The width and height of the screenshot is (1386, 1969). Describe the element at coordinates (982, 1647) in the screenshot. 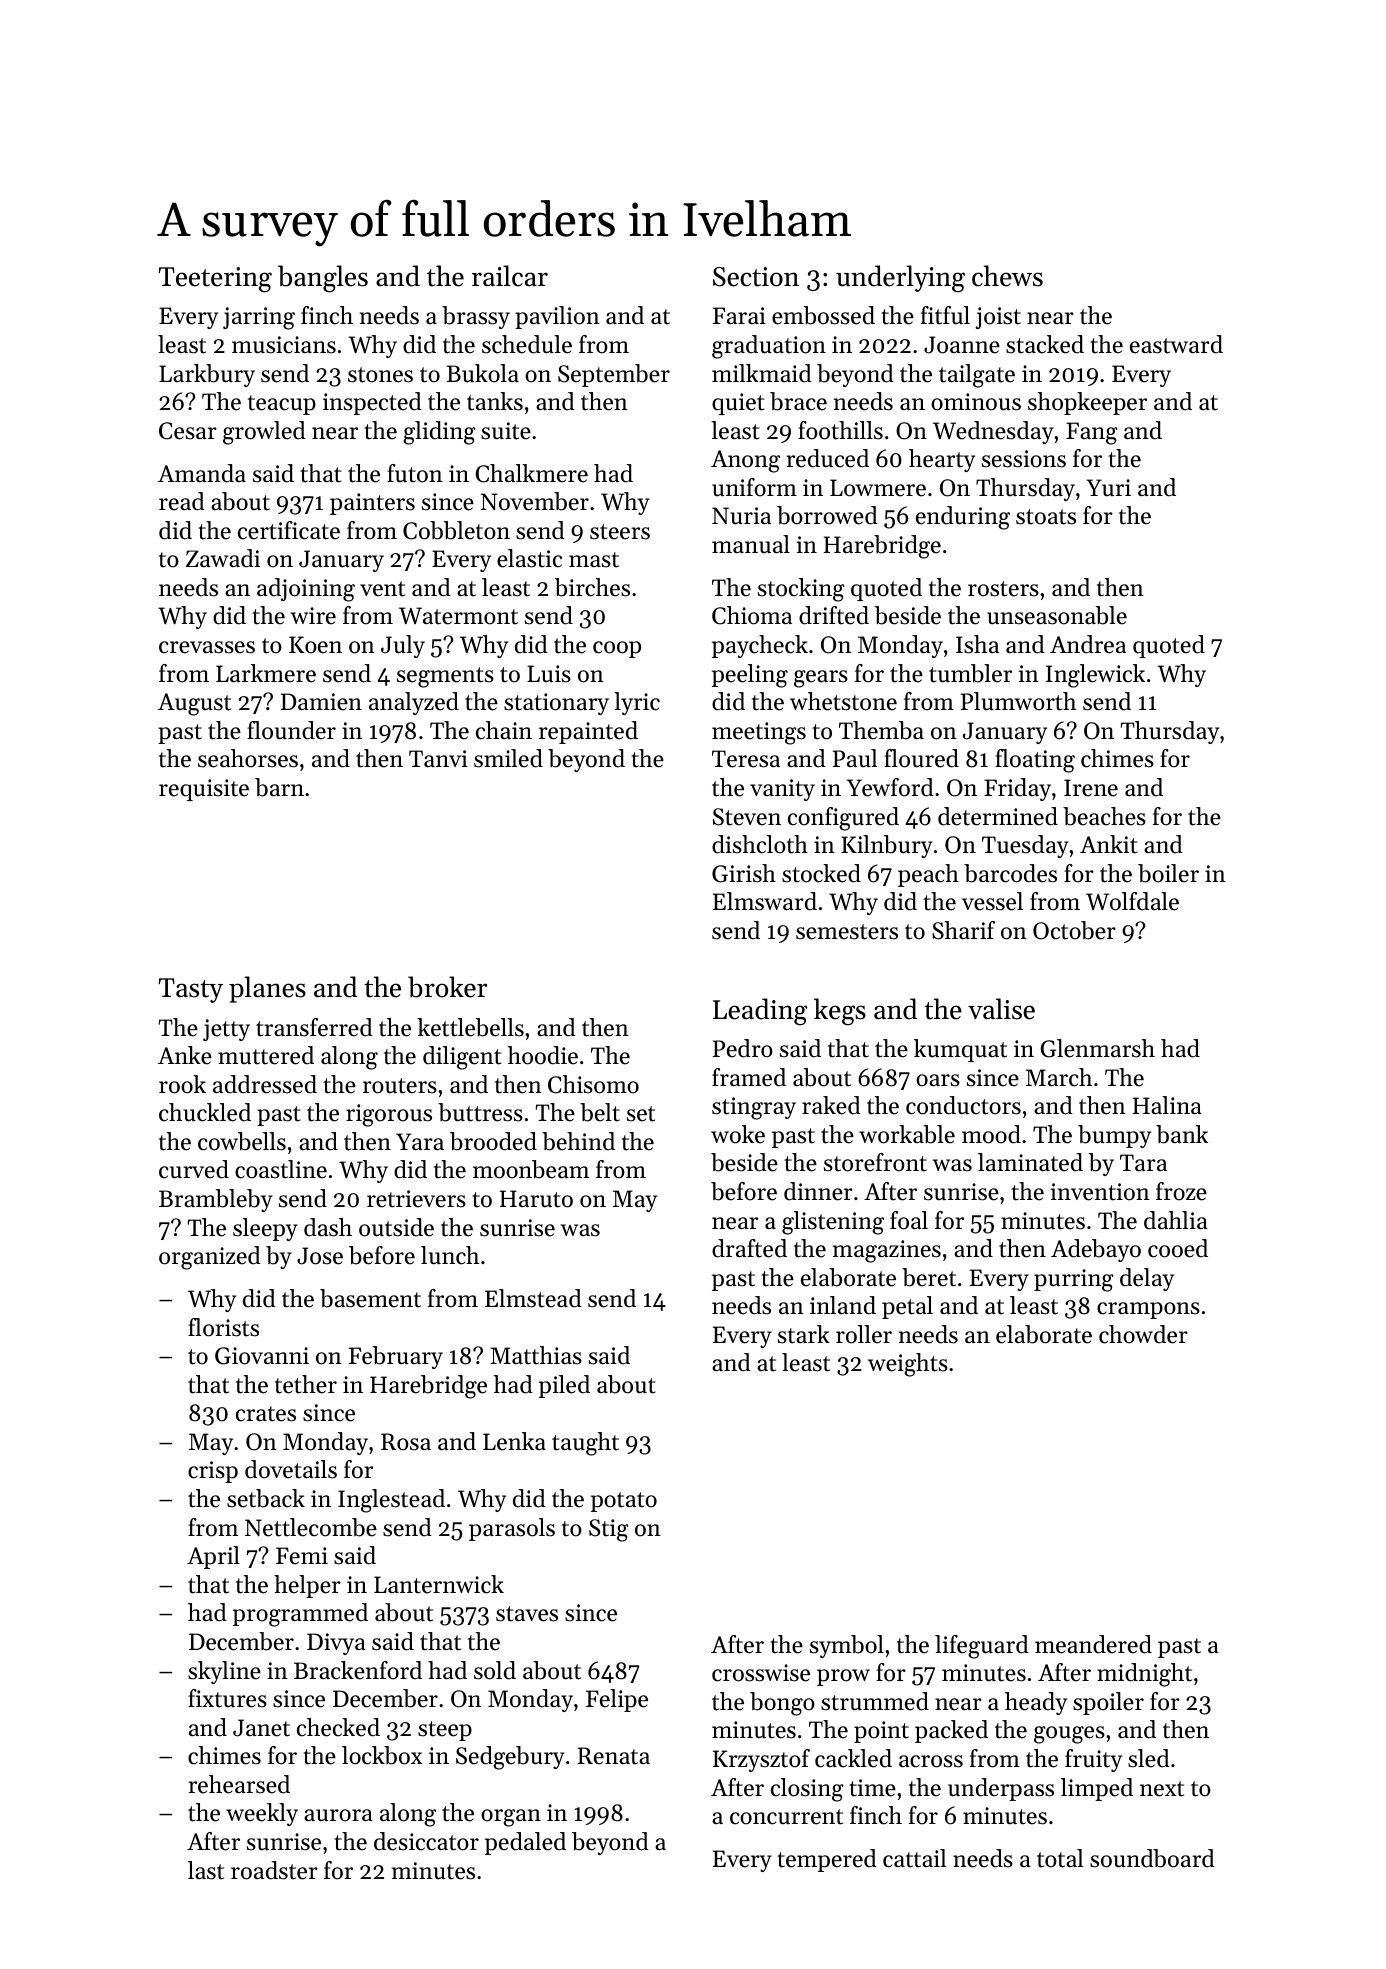

I see `lifeguard` at that location.
